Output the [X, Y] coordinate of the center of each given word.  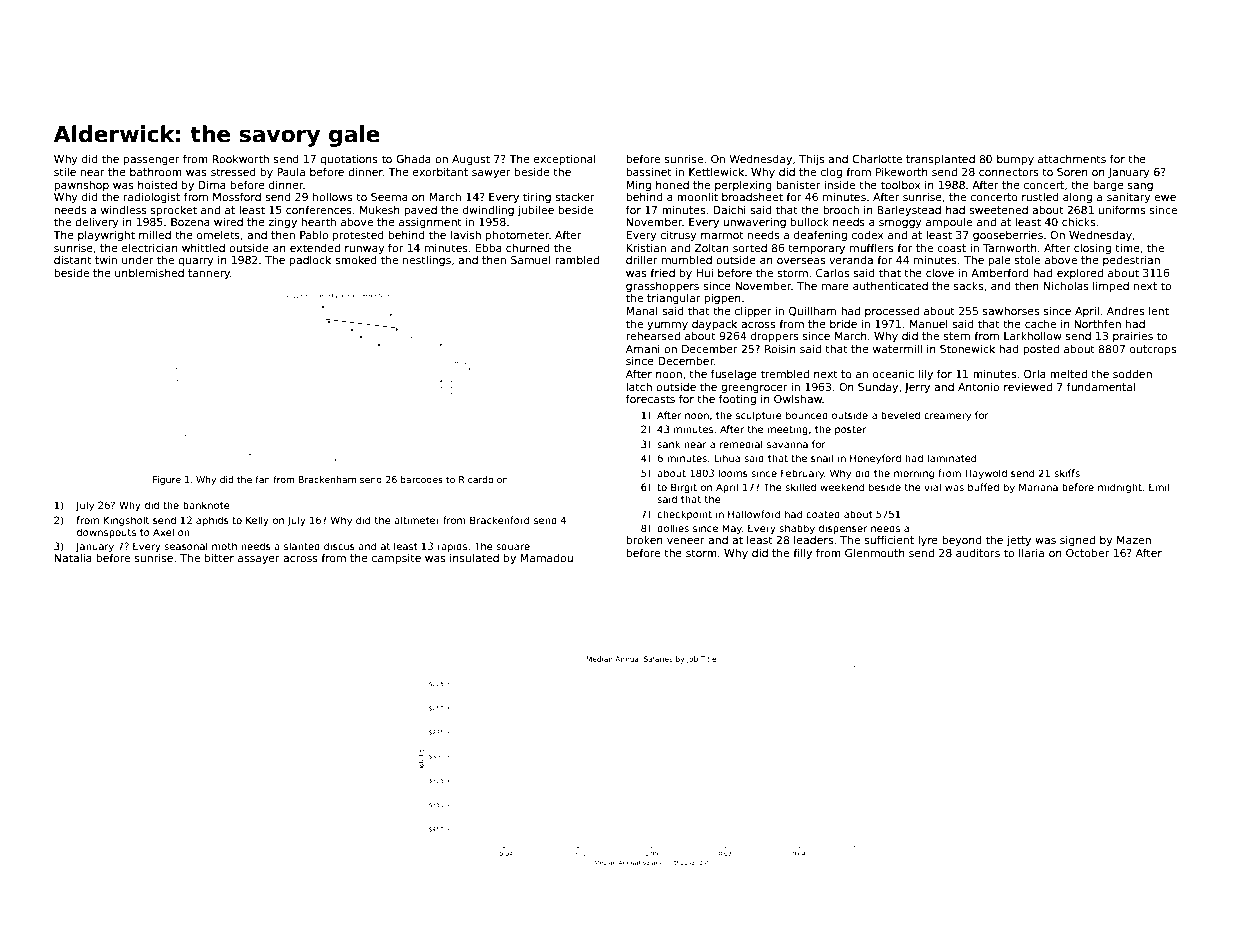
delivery [97, 222]
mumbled [687, 259]
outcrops [1153, 350]
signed [1077, 540]
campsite [396, 559]
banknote [206, 505]
